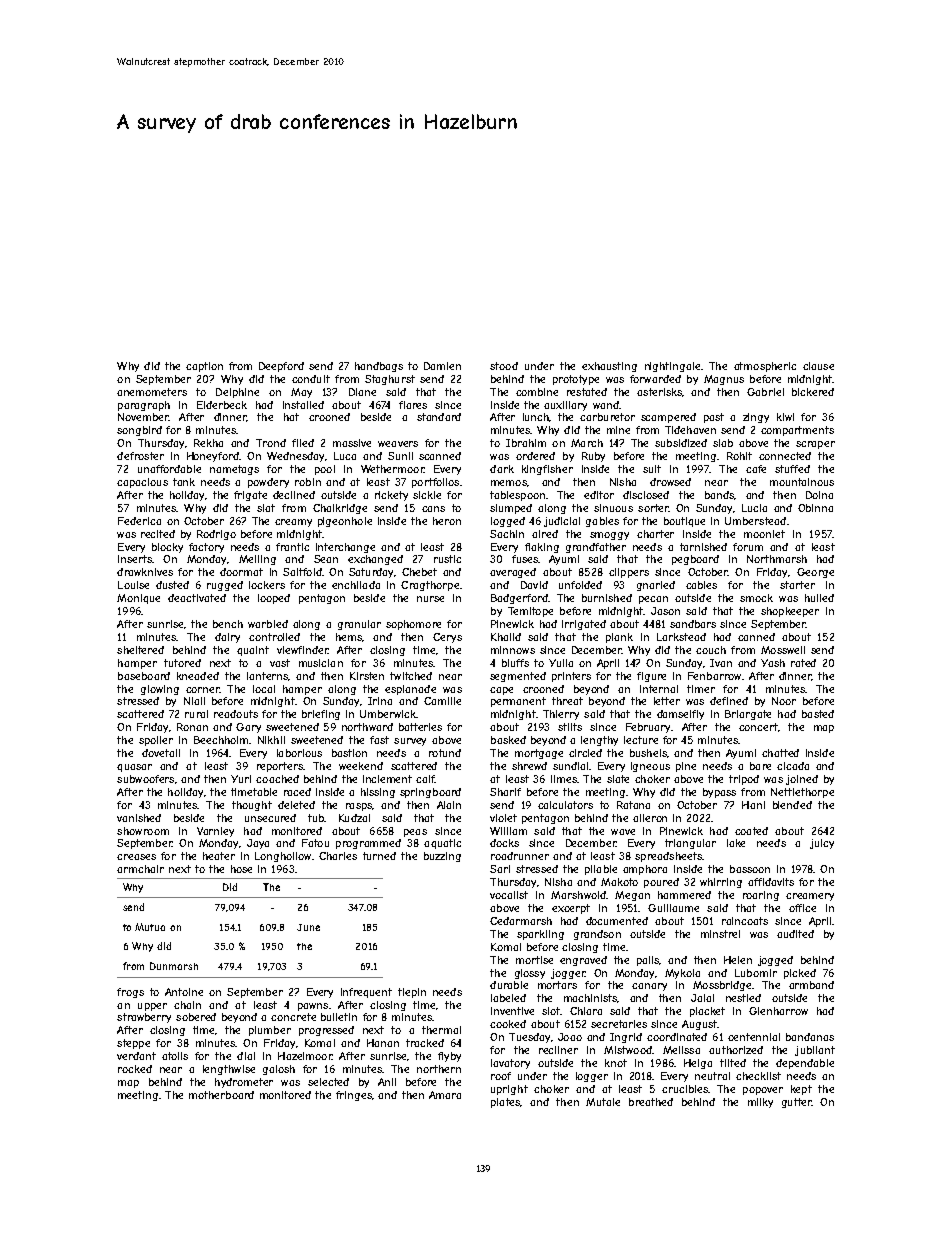  Describe the element at coordinates (156, 741) in the document. I see `spoiler` at that location.
